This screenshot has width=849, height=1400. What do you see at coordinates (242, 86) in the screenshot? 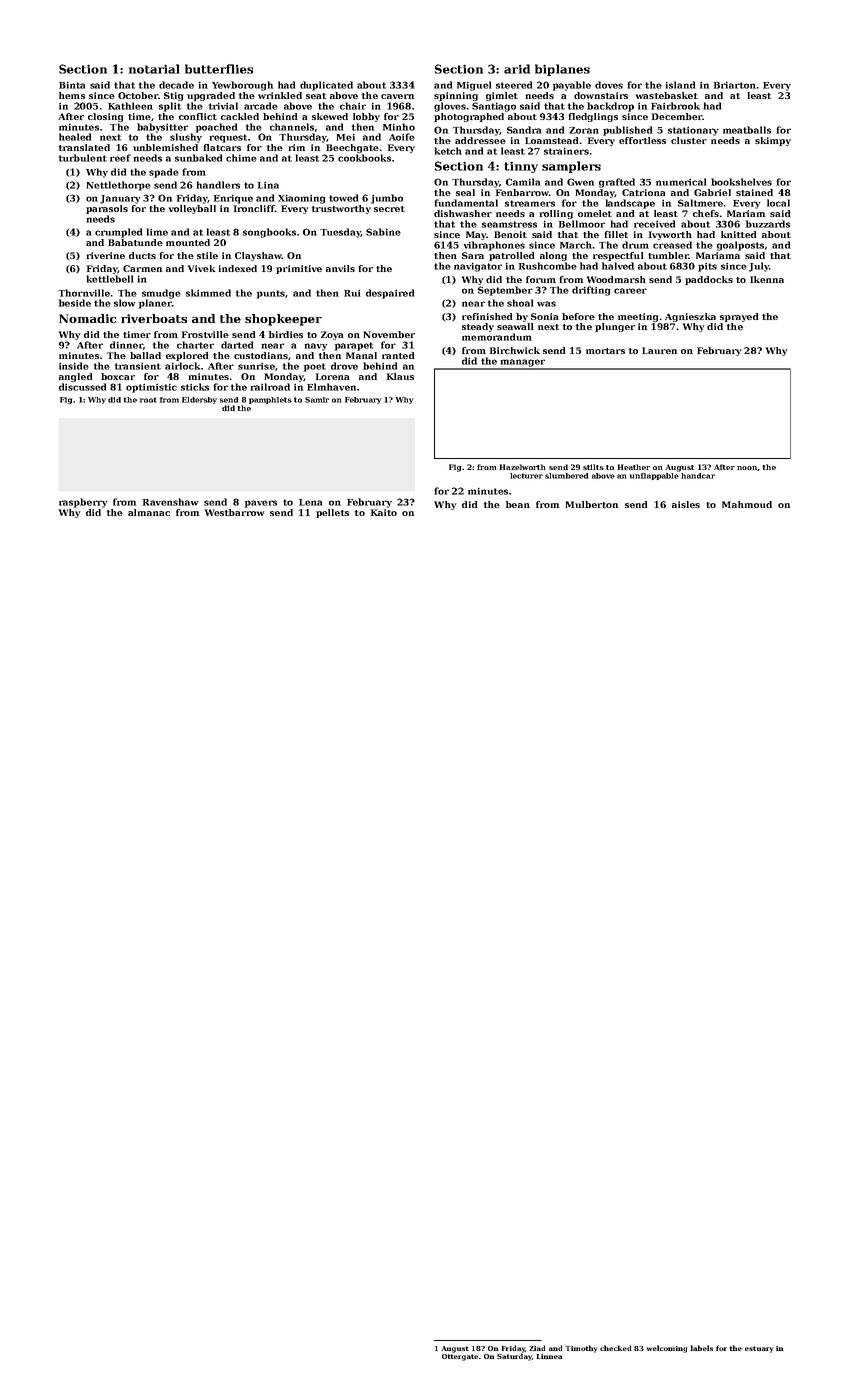
I see `Yewborough` at bounding box center [242, 86].
